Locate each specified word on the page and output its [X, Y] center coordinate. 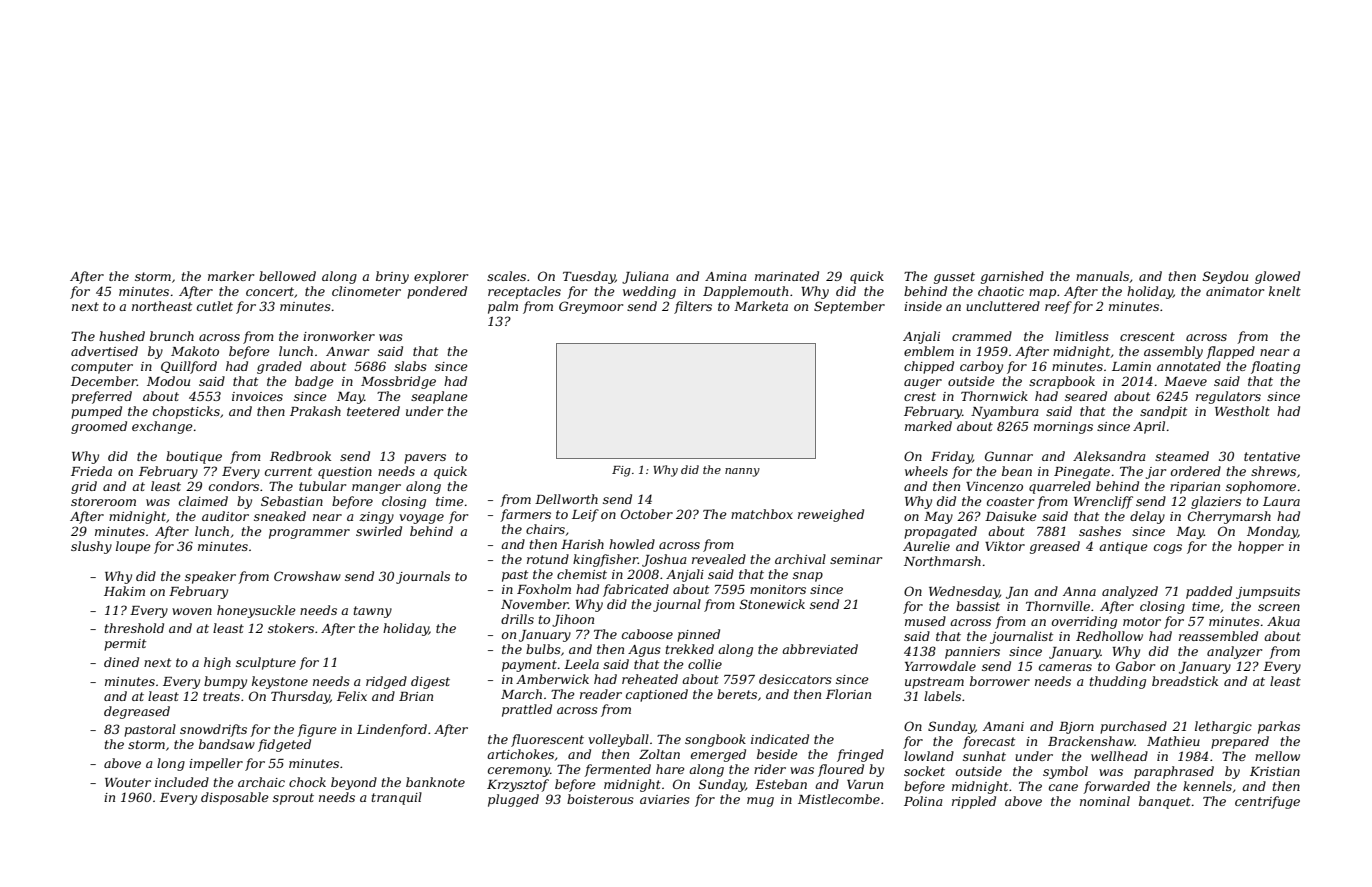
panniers [972, 653]
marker [231, 276]
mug [760, 802]
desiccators [795, 679]
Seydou [1225, 277]
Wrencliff [1103, 502]
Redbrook [300, 456]
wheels [926, 471]
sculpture [266, 663]
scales [506, 276]
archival [800, 559]
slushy [91, 547]
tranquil [397, 798]
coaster [1010, 501]
